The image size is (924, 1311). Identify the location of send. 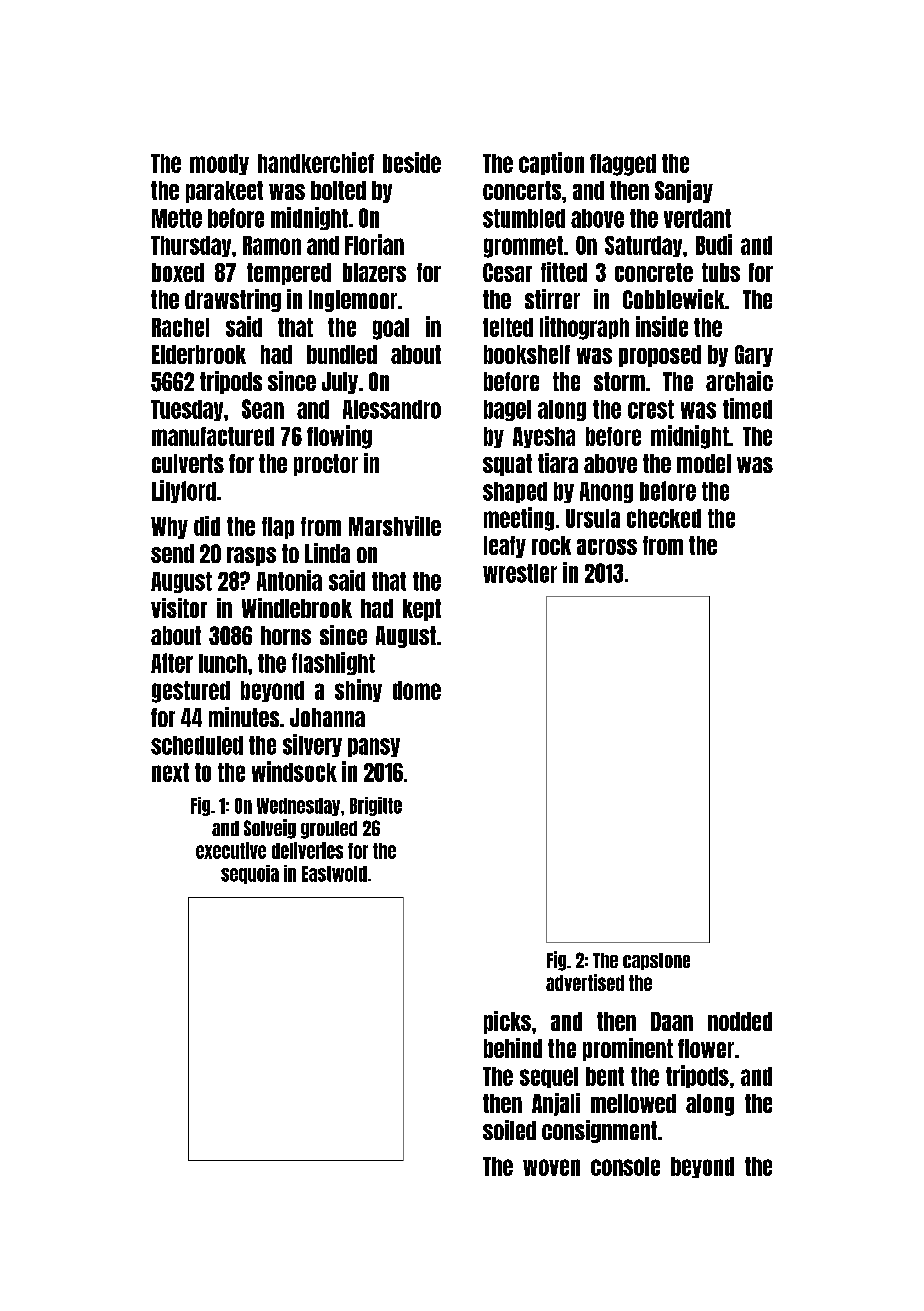
(172, 553).
